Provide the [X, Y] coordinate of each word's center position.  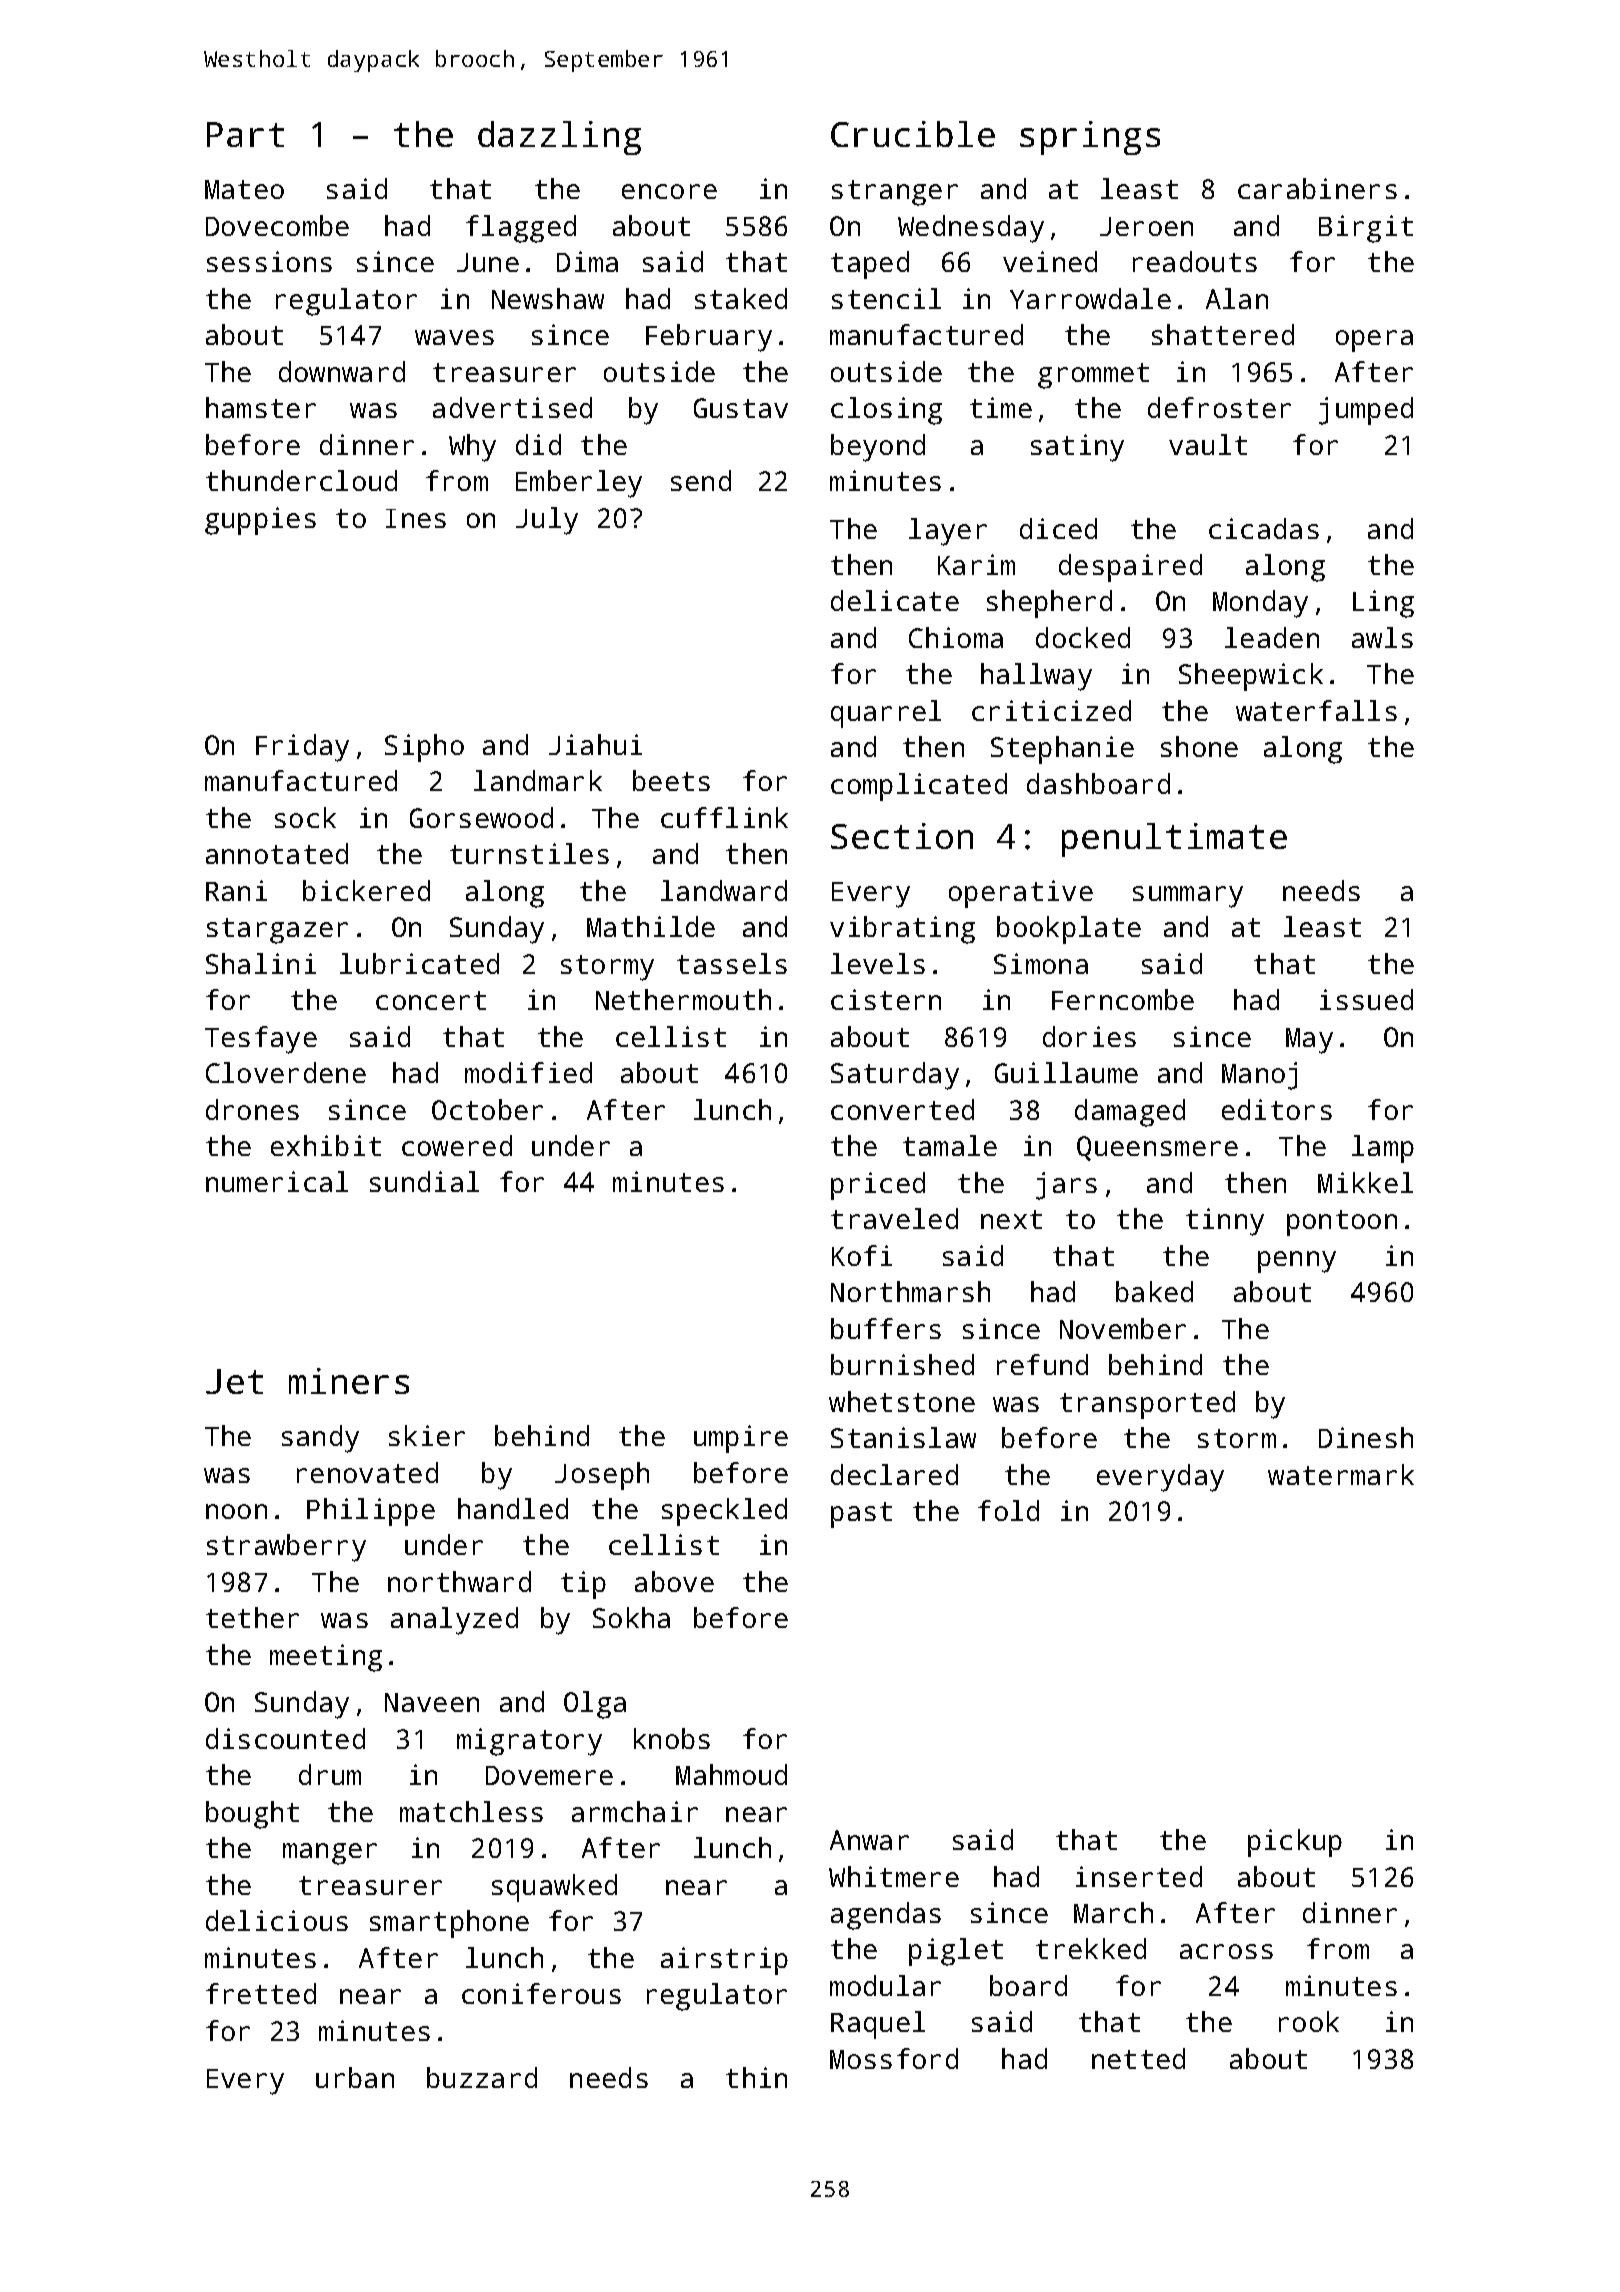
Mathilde [651, 926]
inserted [1139, 1876]
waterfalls [1316, 710]
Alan [1237, 298]
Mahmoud [731, 1774]
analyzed [454, 1621]
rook [1309, 2021]
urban [355, 2077]
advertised [512, 407]
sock [305, 817]
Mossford [894, 2058]
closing [886, 411]
